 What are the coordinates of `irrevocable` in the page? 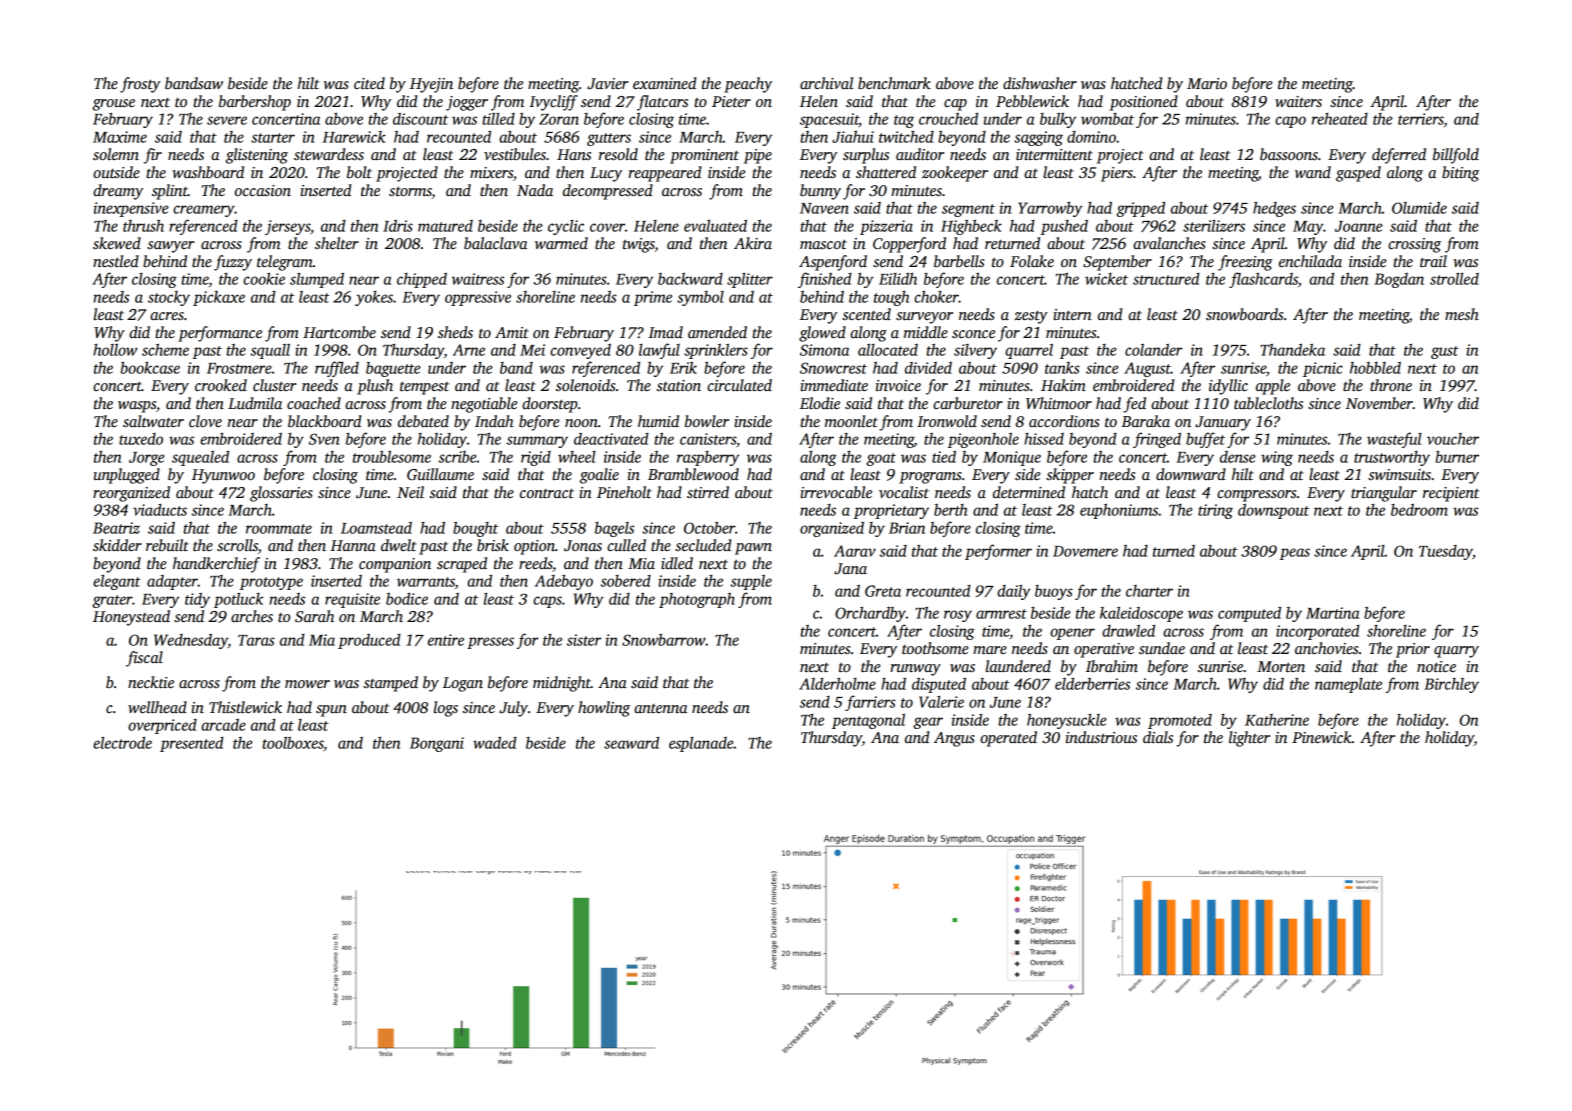 It's located at (836, 492).
